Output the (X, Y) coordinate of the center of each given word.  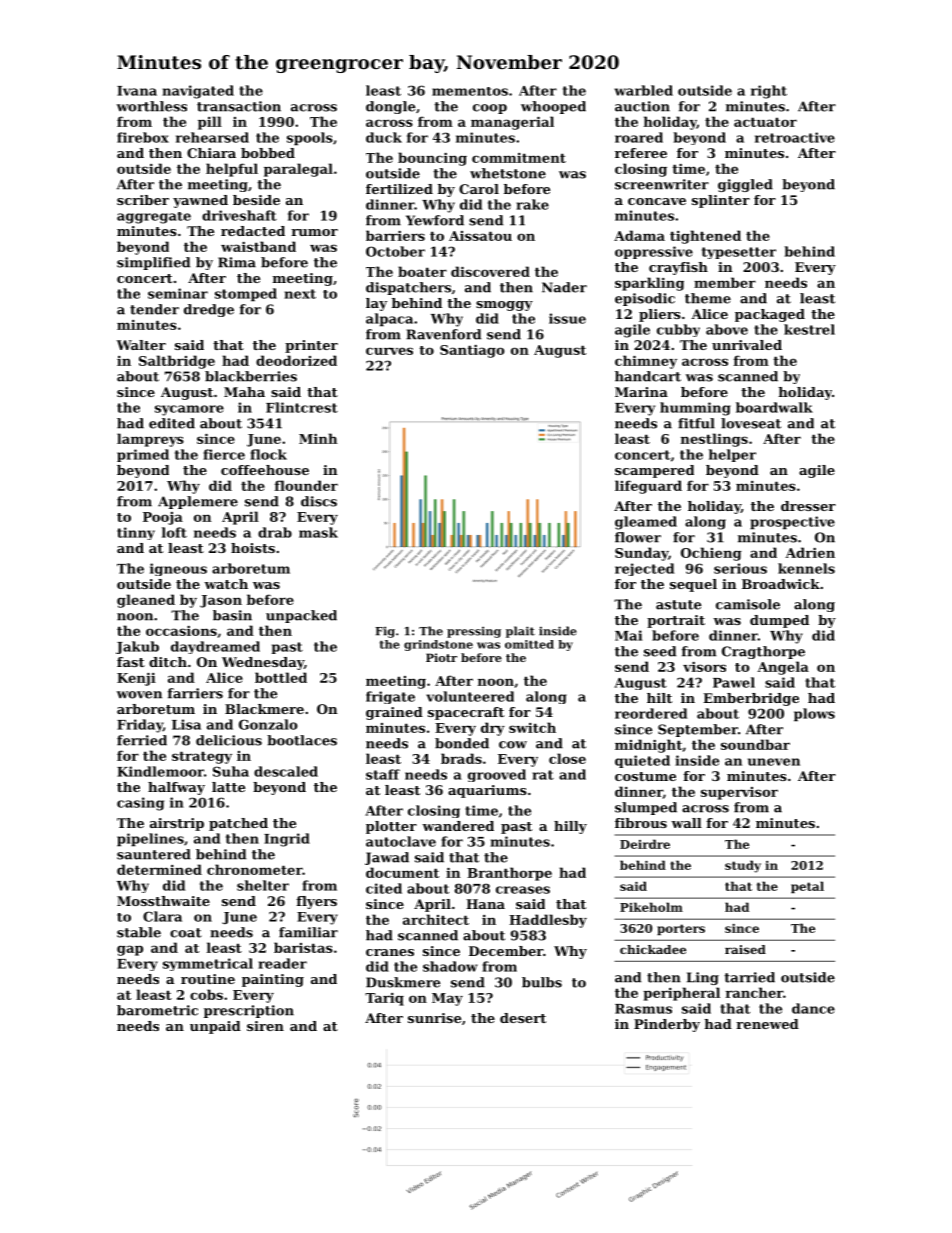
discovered (490, 271)
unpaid (215, 1027)
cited (384, 888)
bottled (281, 677)
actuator (765, 122)
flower (638, 537)
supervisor (739, 793)
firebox (143, 137)
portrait (676, 621)
